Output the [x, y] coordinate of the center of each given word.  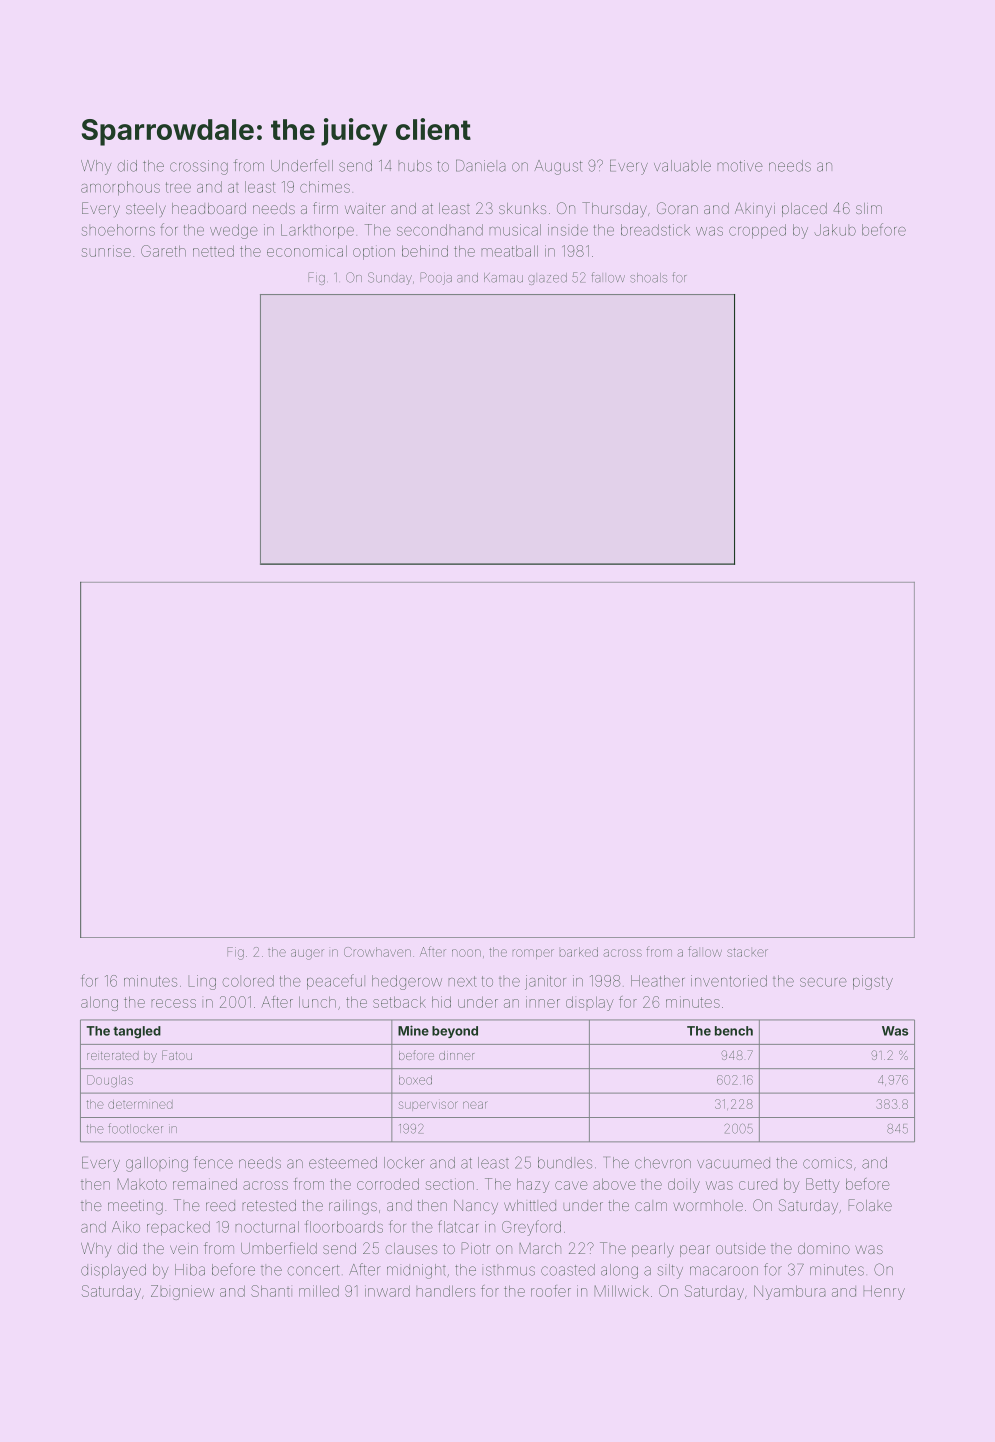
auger [307, 954]
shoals [648, 278]
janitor [545, 982]
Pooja [436, 278]
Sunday [390, 278]
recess [174, 1003]
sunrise [106, 252]
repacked [178, 1228]
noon [466, 953]
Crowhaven [377, 952]
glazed [547, 279]
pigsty [873, 982]
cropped [757, 231]
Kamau [503, 278]
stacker [747, 952]
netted [213, 251]
